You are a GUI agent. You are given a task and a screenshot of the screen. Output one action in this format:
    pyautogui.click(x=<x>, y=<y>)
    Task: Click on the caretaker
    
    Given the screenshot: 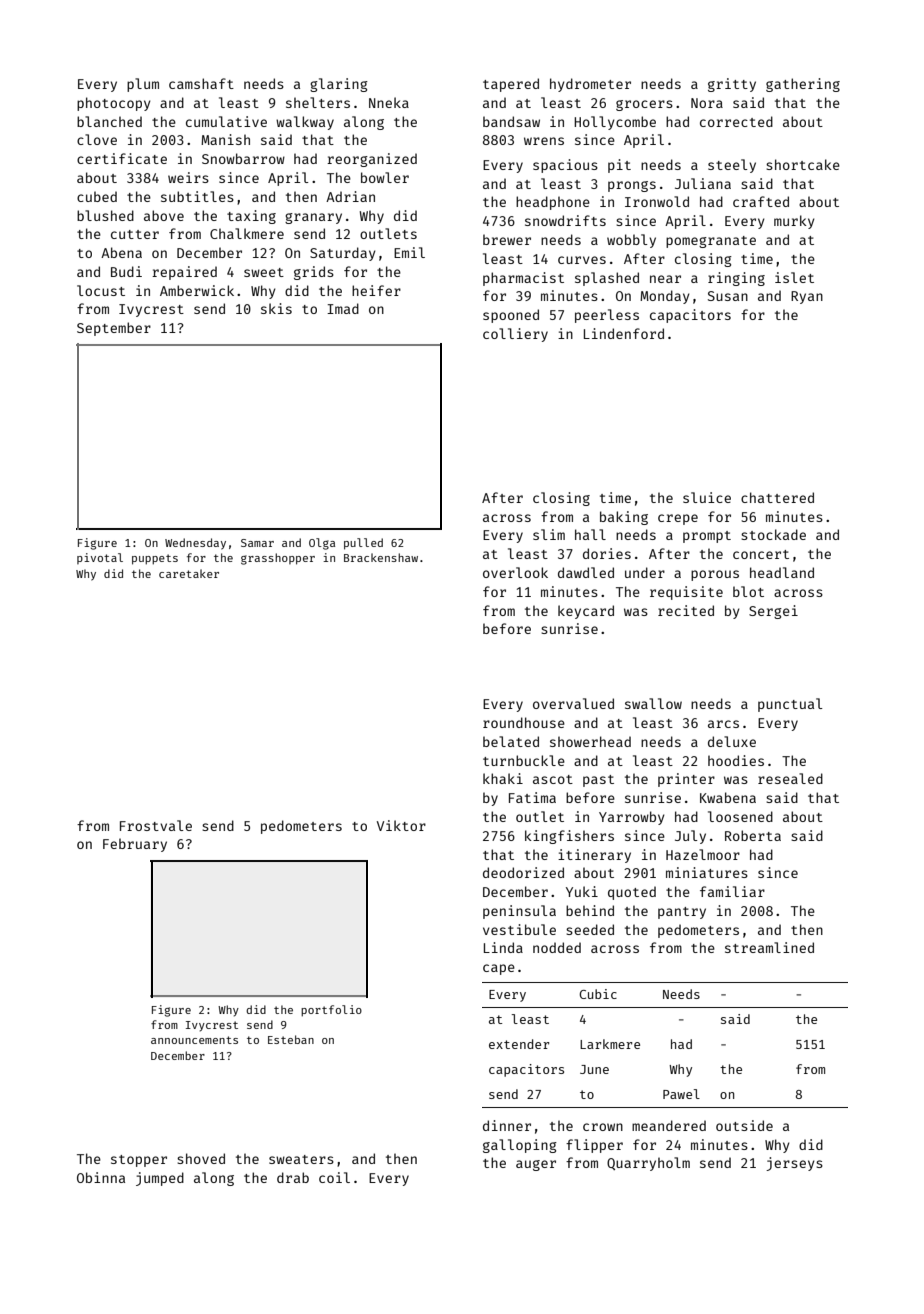 What is the action you would take?
    pyautogui.click(x=189, y=573)
